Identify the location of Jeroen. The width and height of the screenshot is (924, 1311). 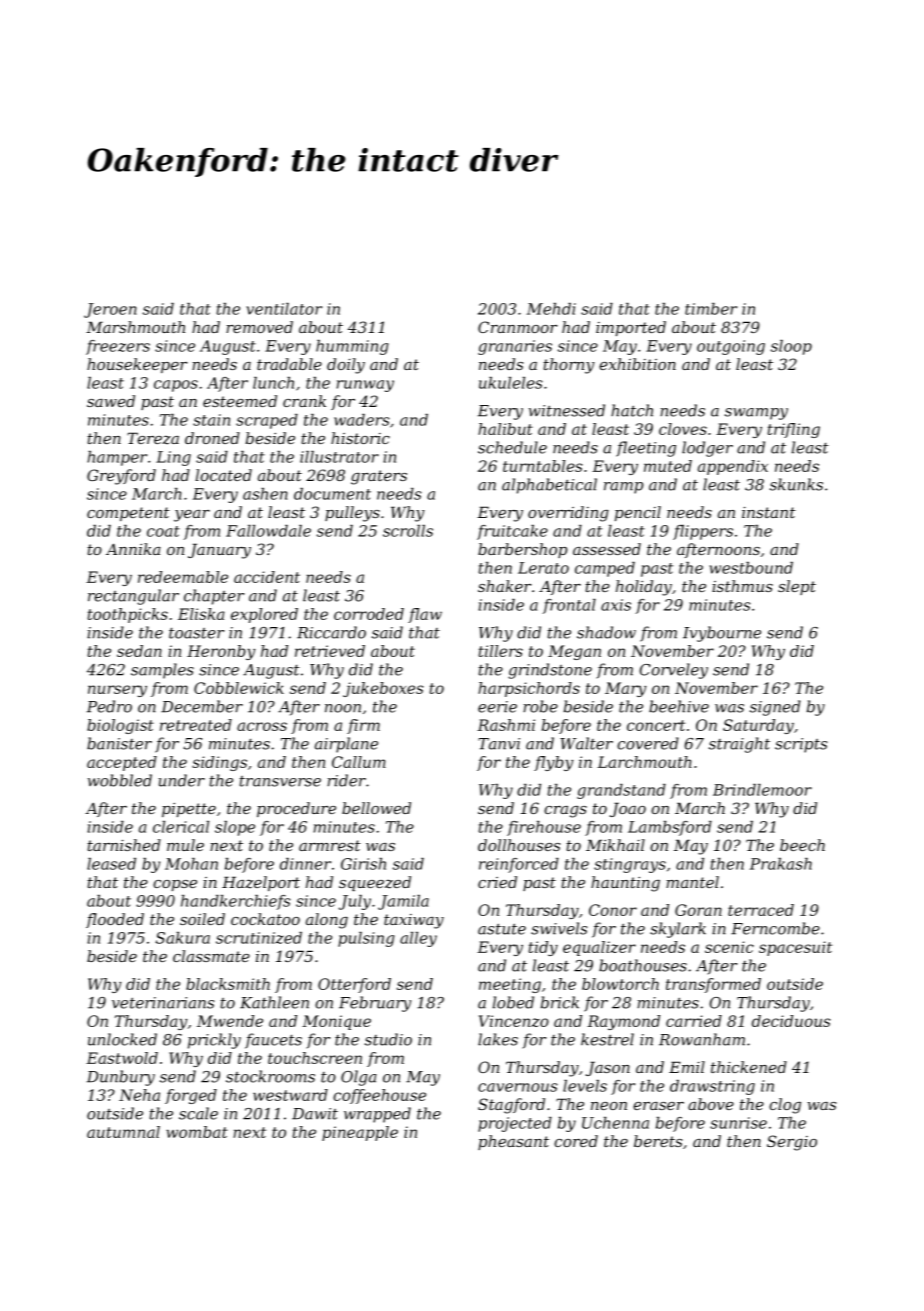
(110, 310).
